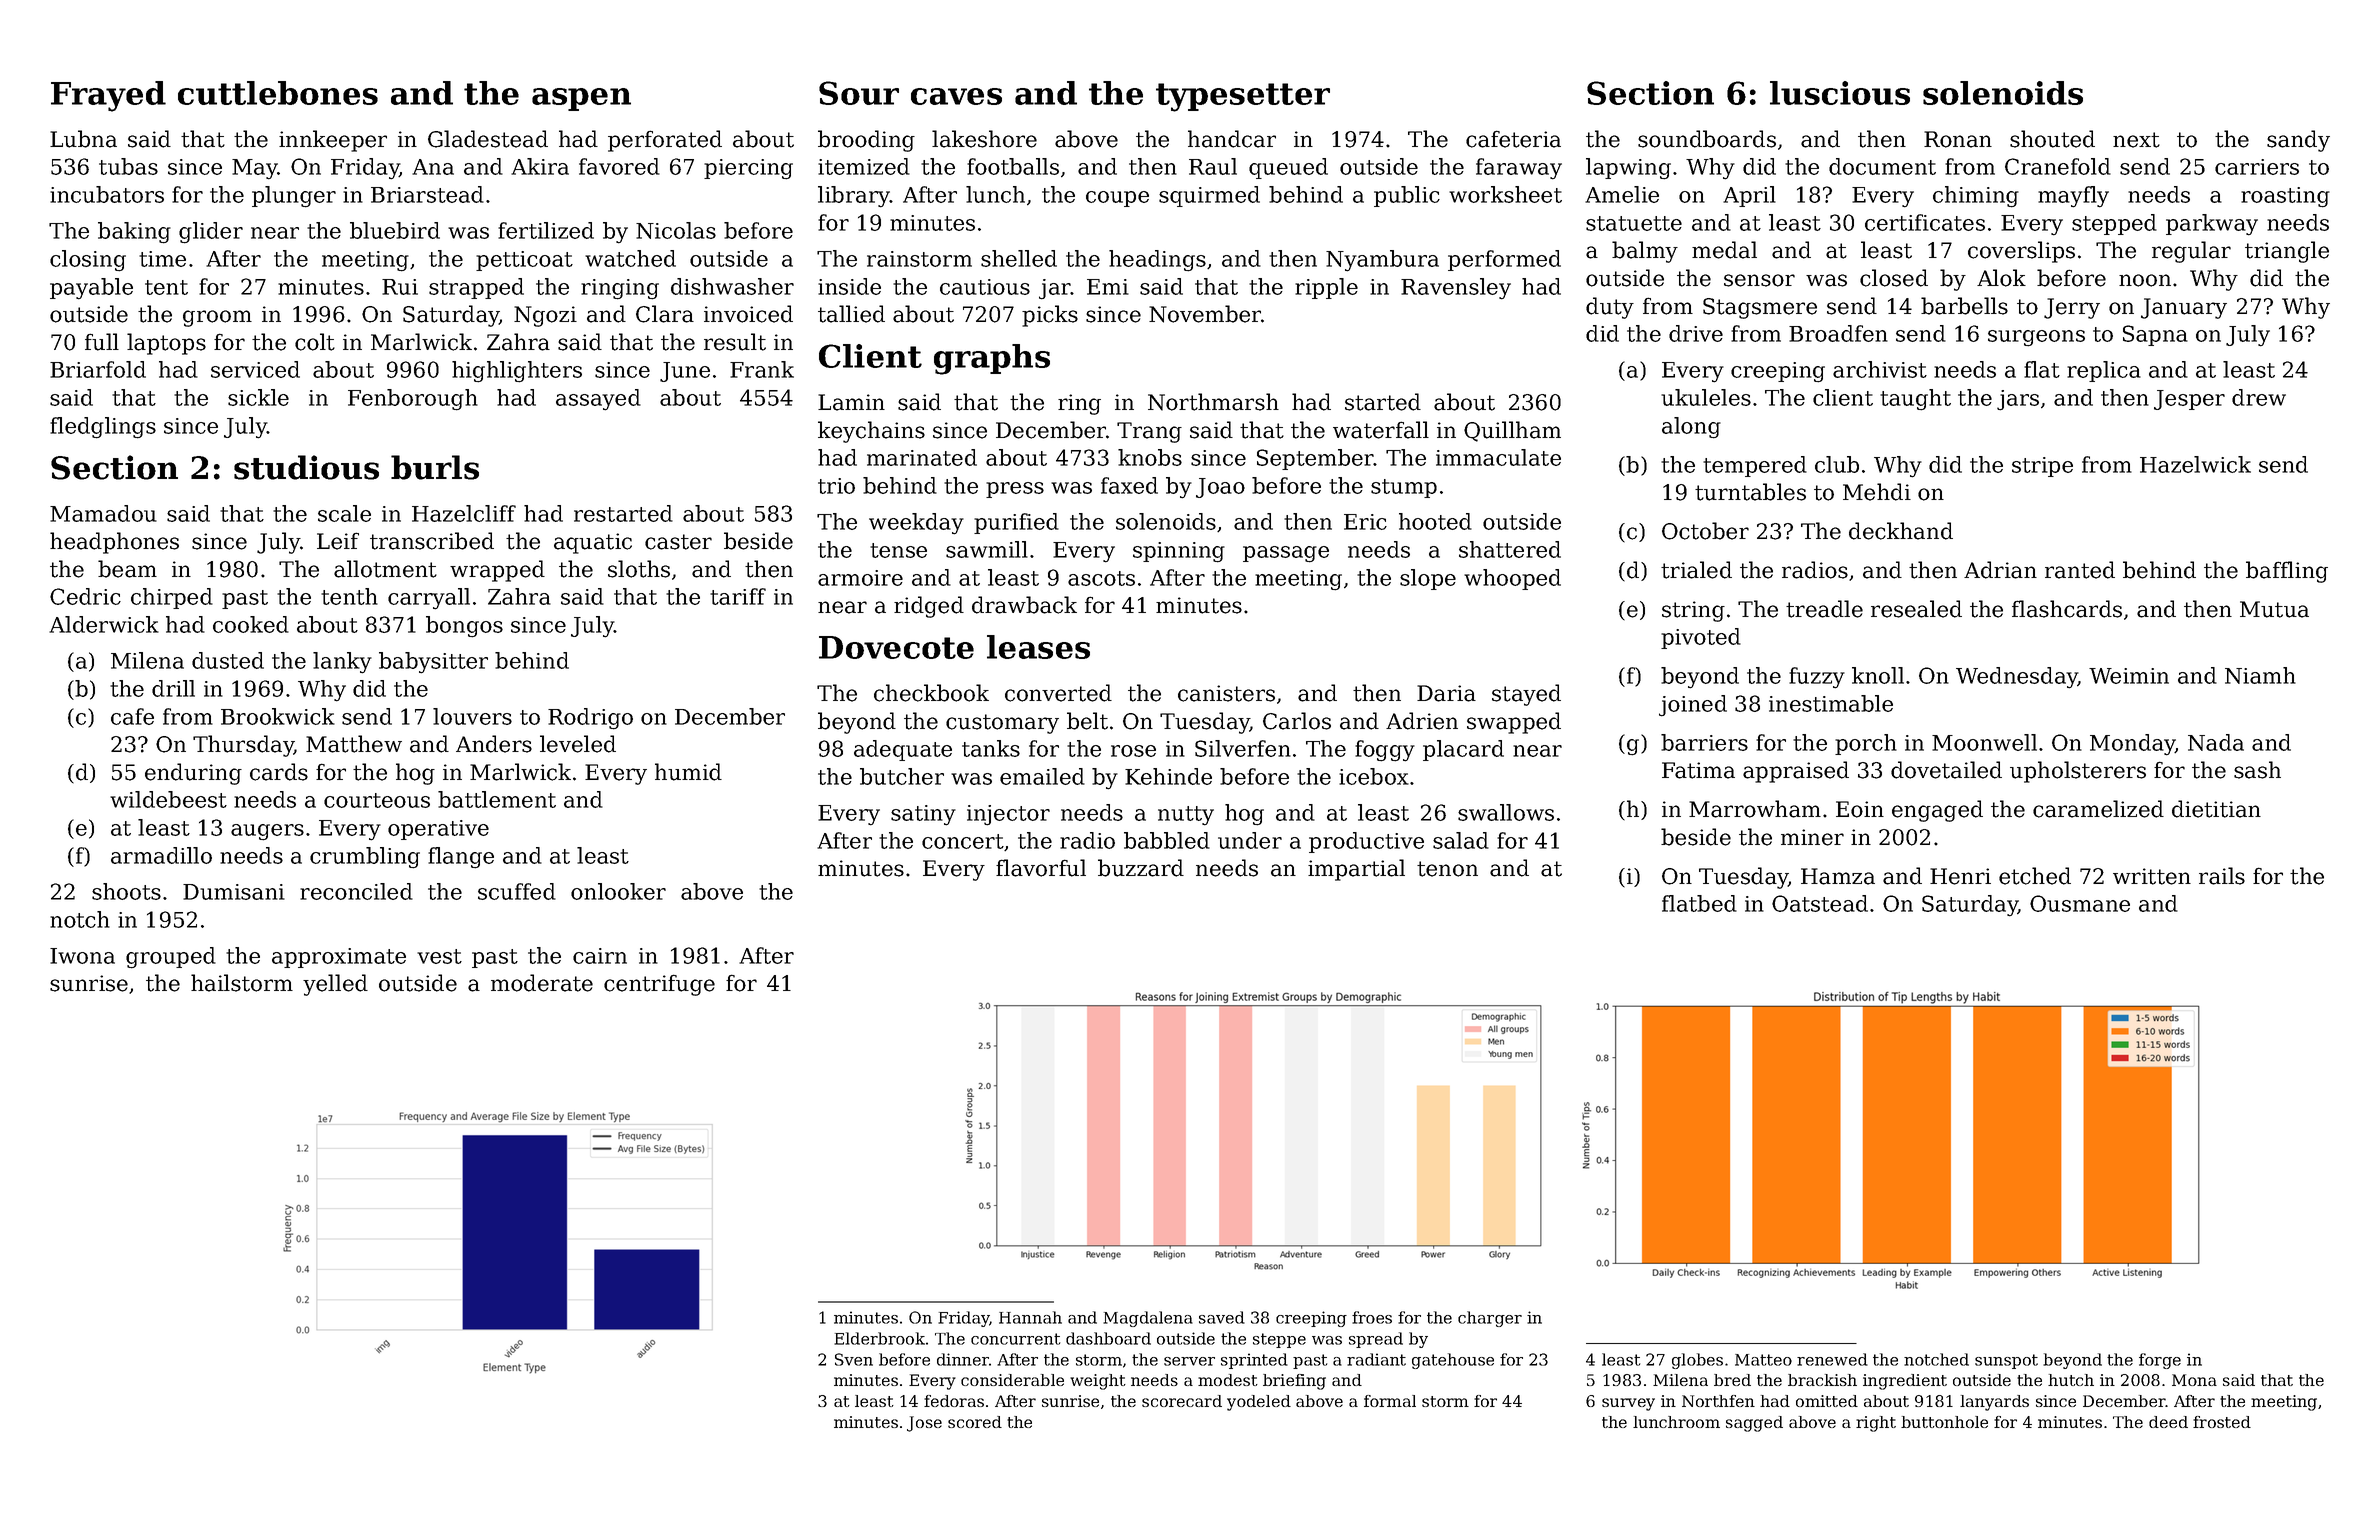 This screenshot has width=2380, height=1540. What do you see at coordinates (1013, 166) in the screenshot?
I see `footballs` at bounding box center [1013, 166].
